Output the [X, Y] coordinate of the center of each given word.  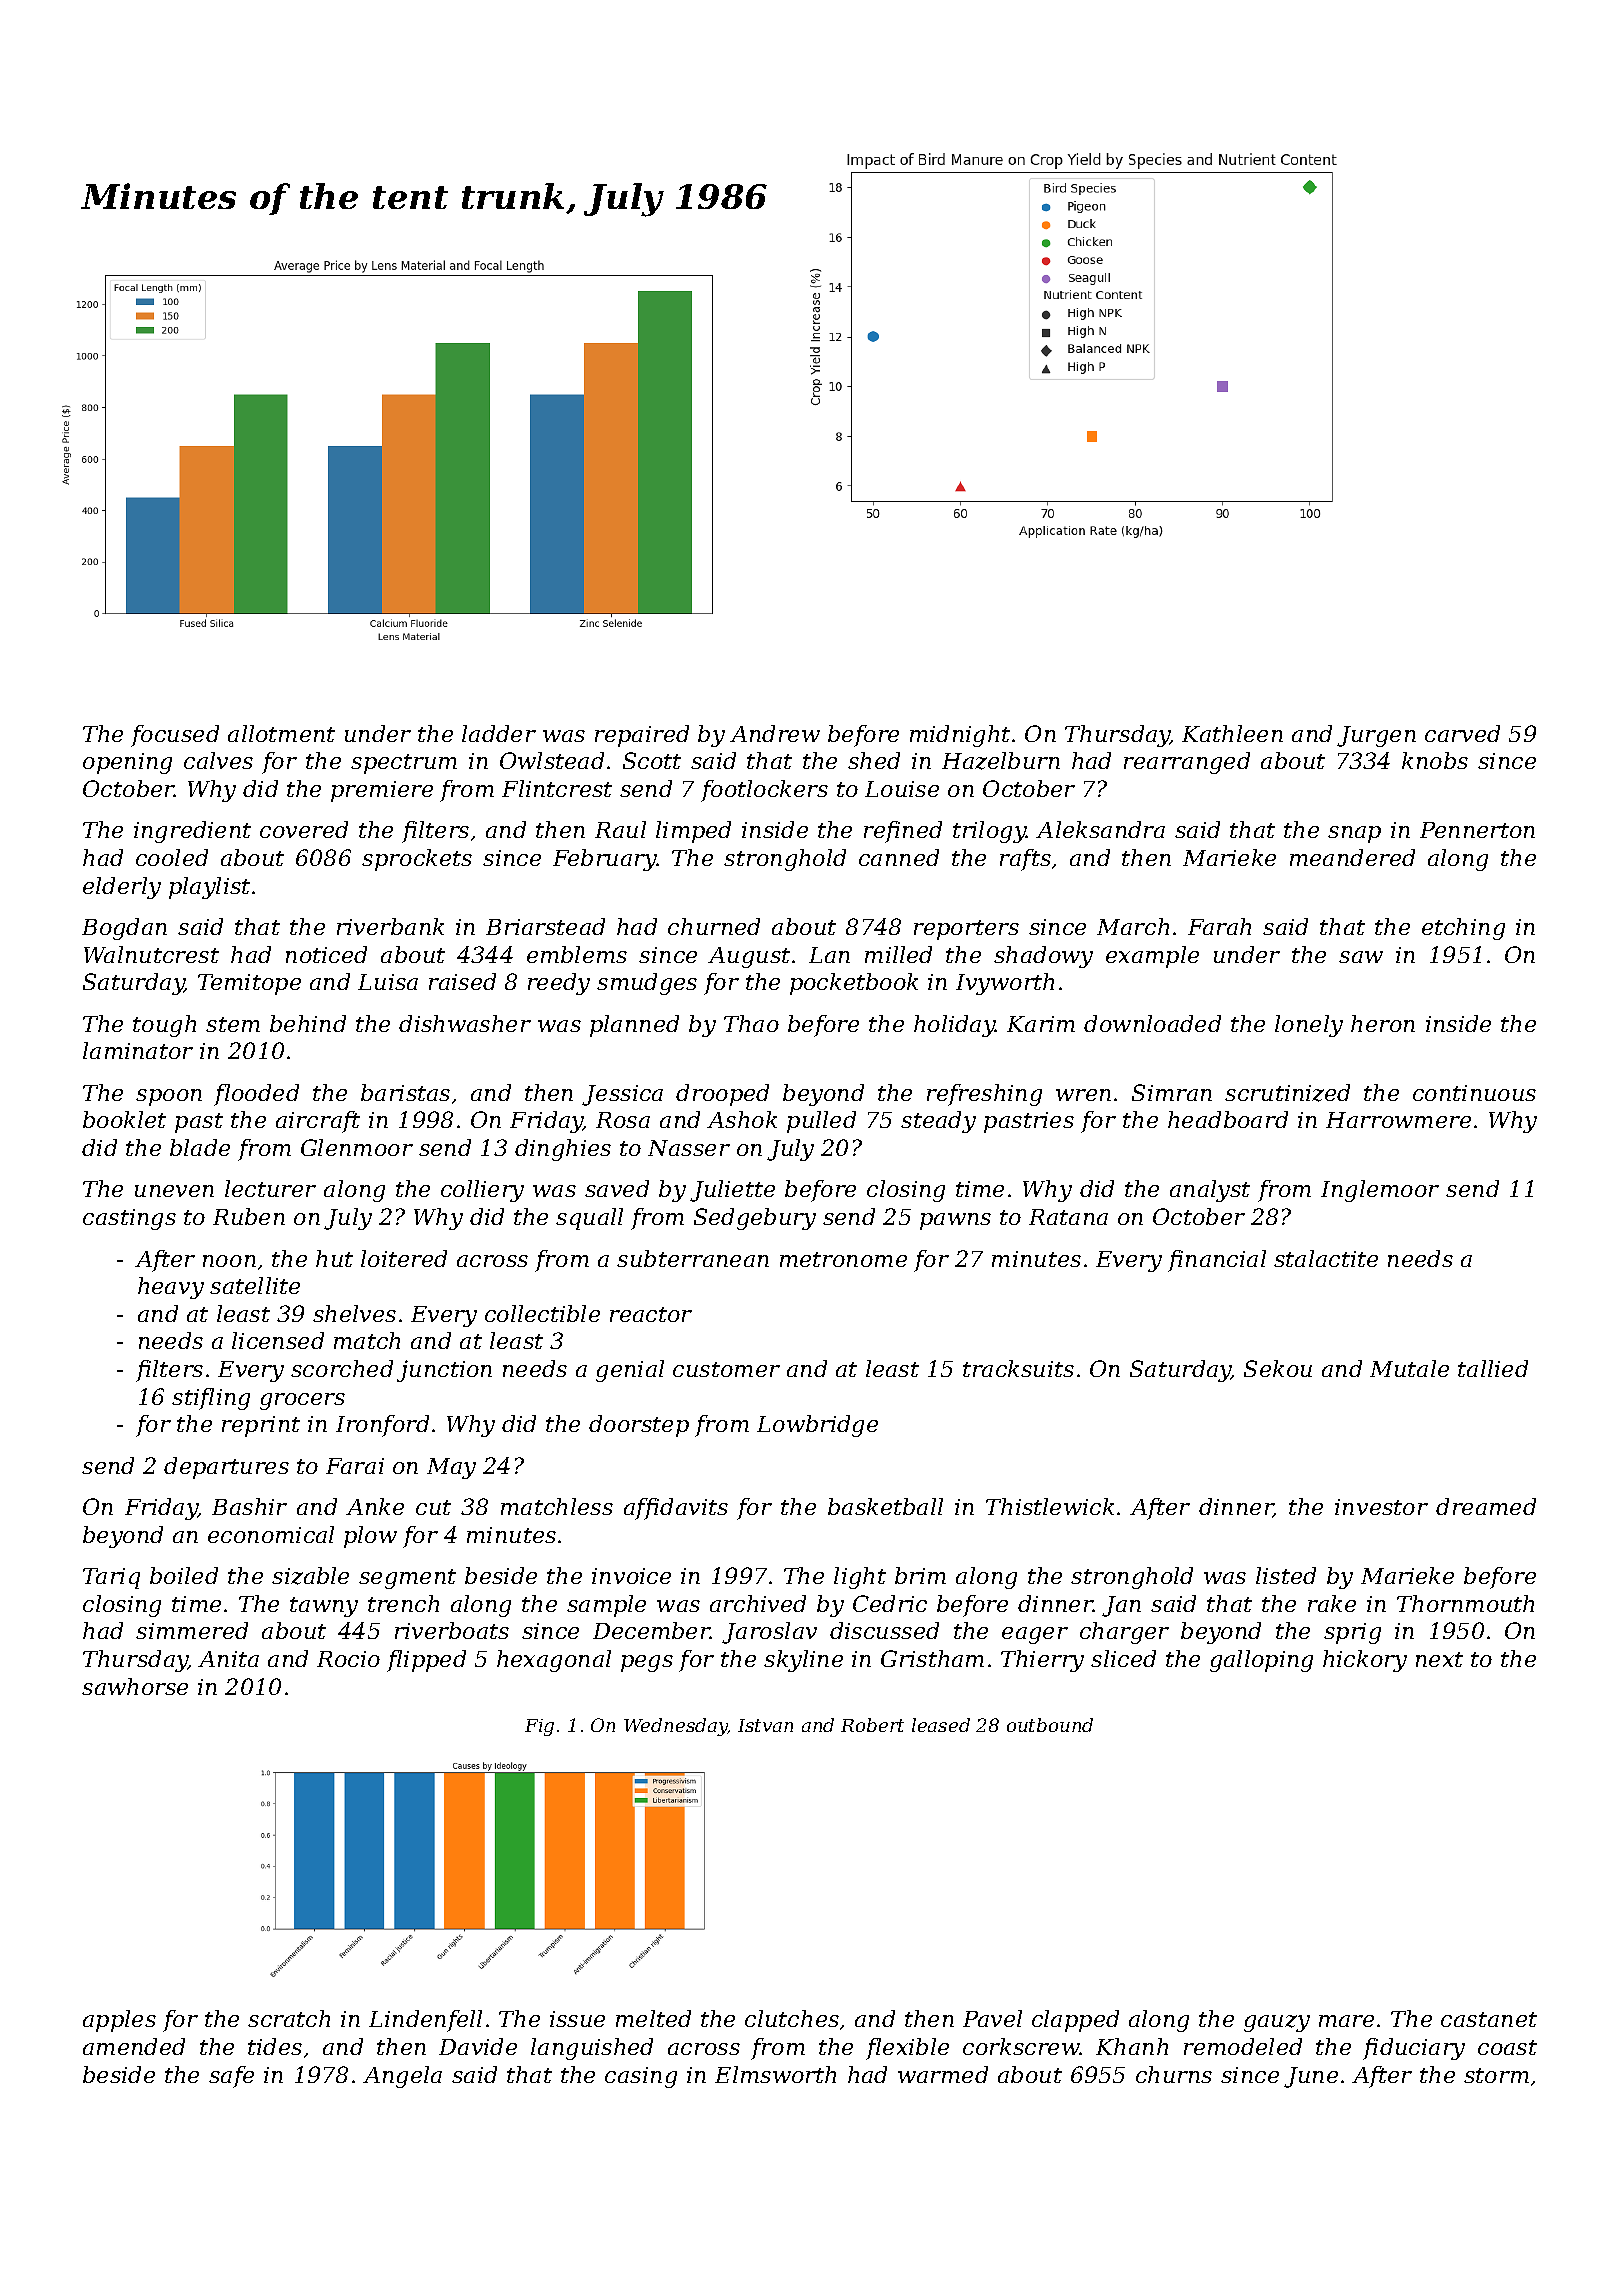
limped [693, 832]
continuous [1474, 1093]
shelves [354, 1313]
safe [231, 2077]
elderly [122, 888]
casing [641, 2077]
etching [1463, 929]
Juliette [732, 1191]
